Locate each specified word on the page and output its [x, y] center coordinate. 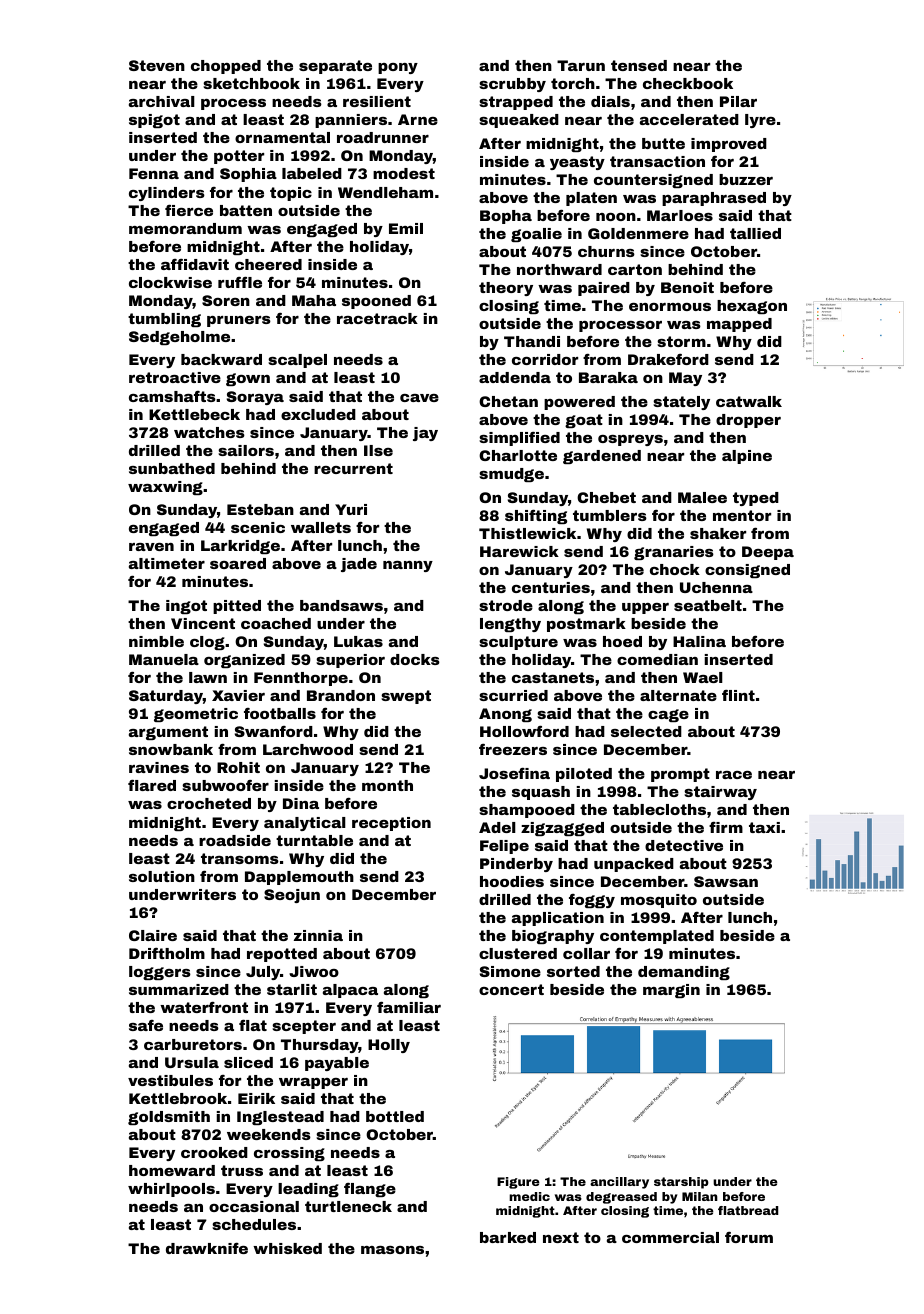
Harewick [519, 551]
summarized [179, 989]
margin [671, 991]
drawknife [207, 1248]
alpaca [350, 991]
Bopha [506, 217]
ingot [186, 607]
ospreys [630, 440]
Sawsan [726, 881]
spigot [154, 121]
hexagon [752, 307]
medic [529, 1196]
